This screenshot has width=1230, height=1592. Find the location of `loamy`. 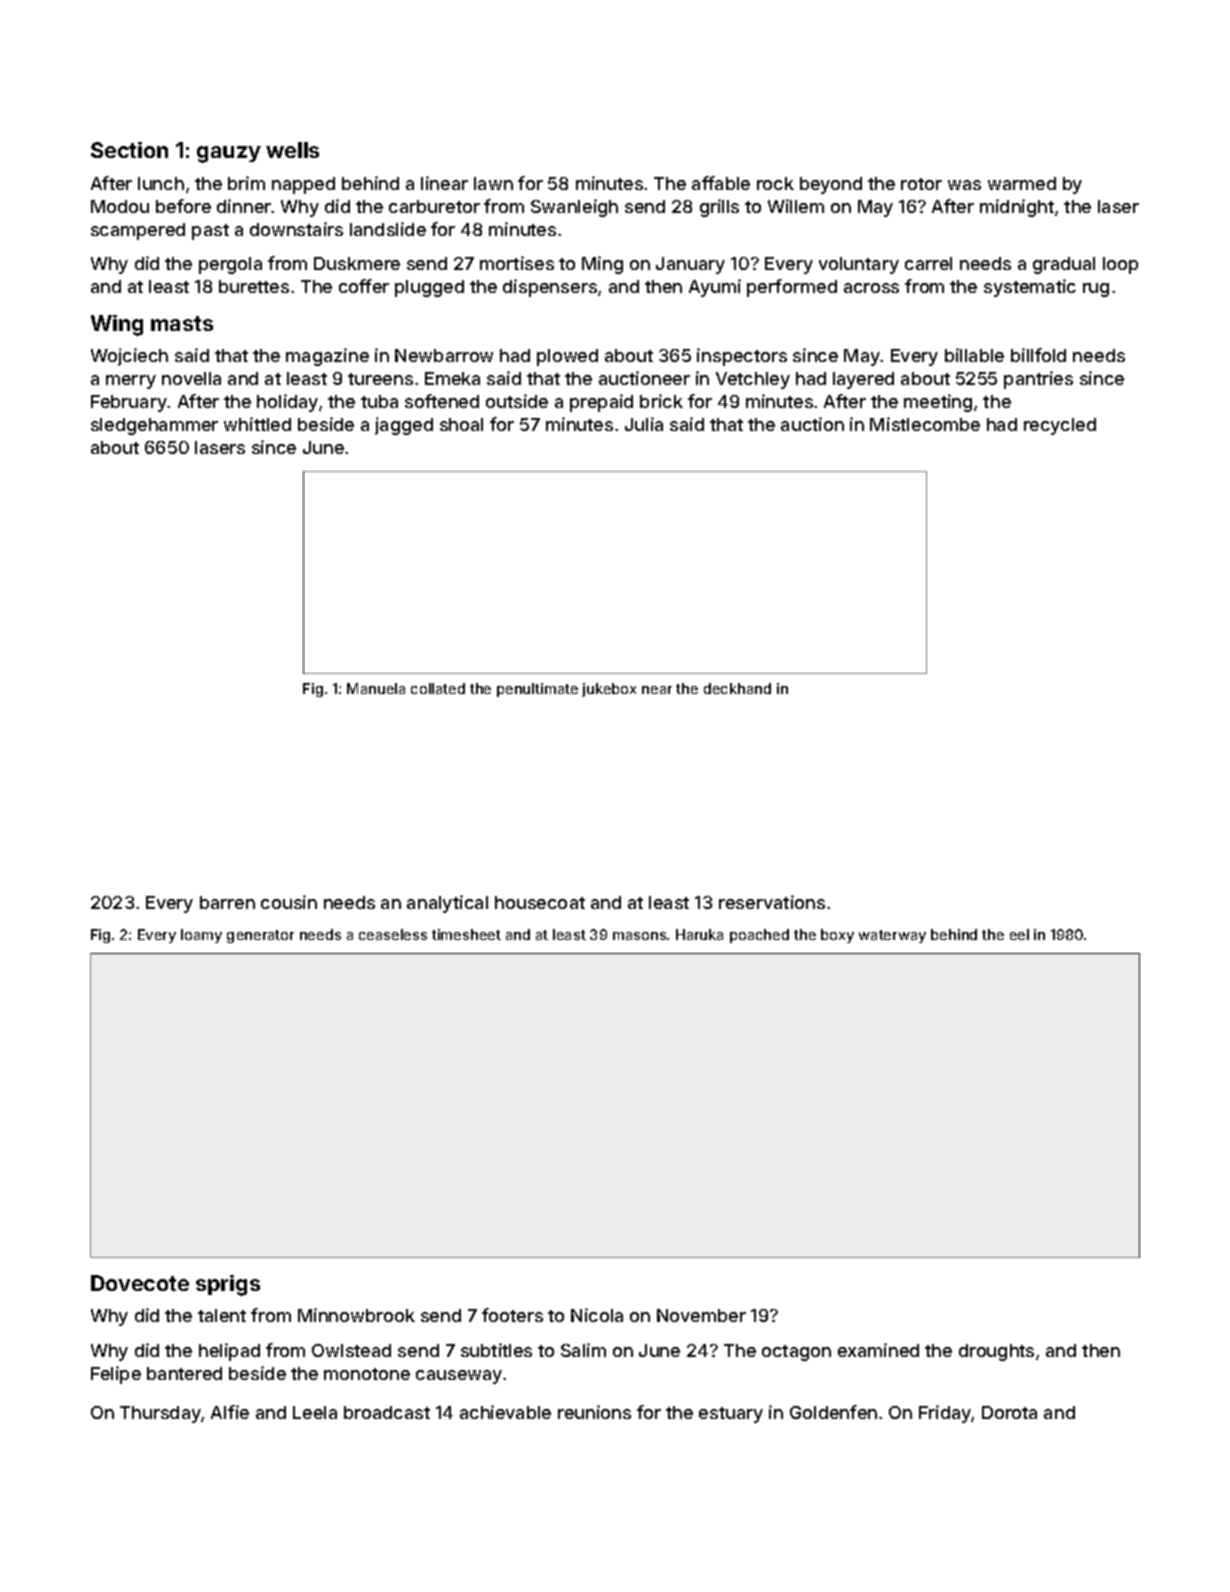

loamy is located at coordinates (201, 936).
